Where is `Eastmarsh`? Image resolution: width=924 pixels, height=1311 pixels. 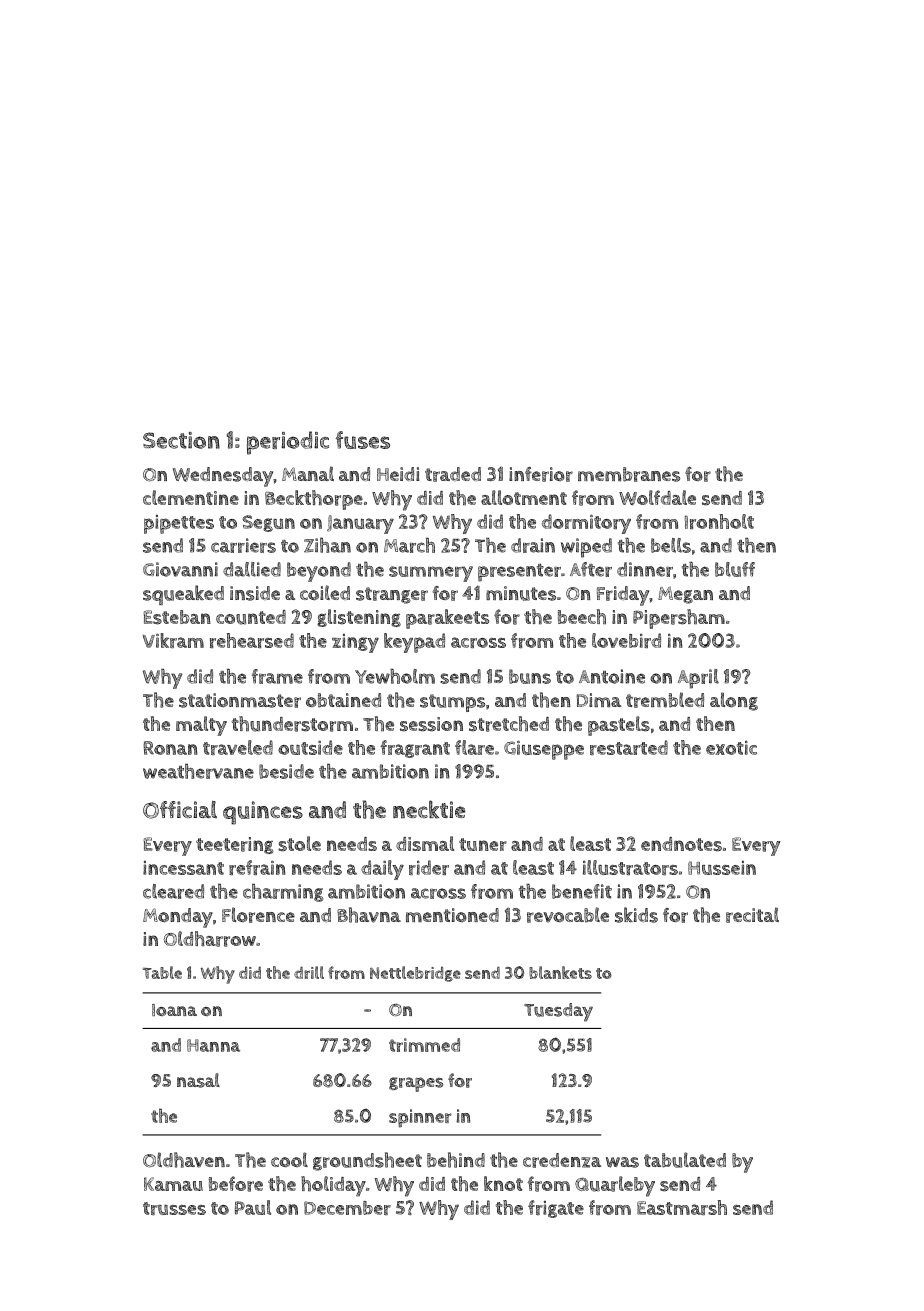 Eastmarsh is located at coordinates (682, 1207).
